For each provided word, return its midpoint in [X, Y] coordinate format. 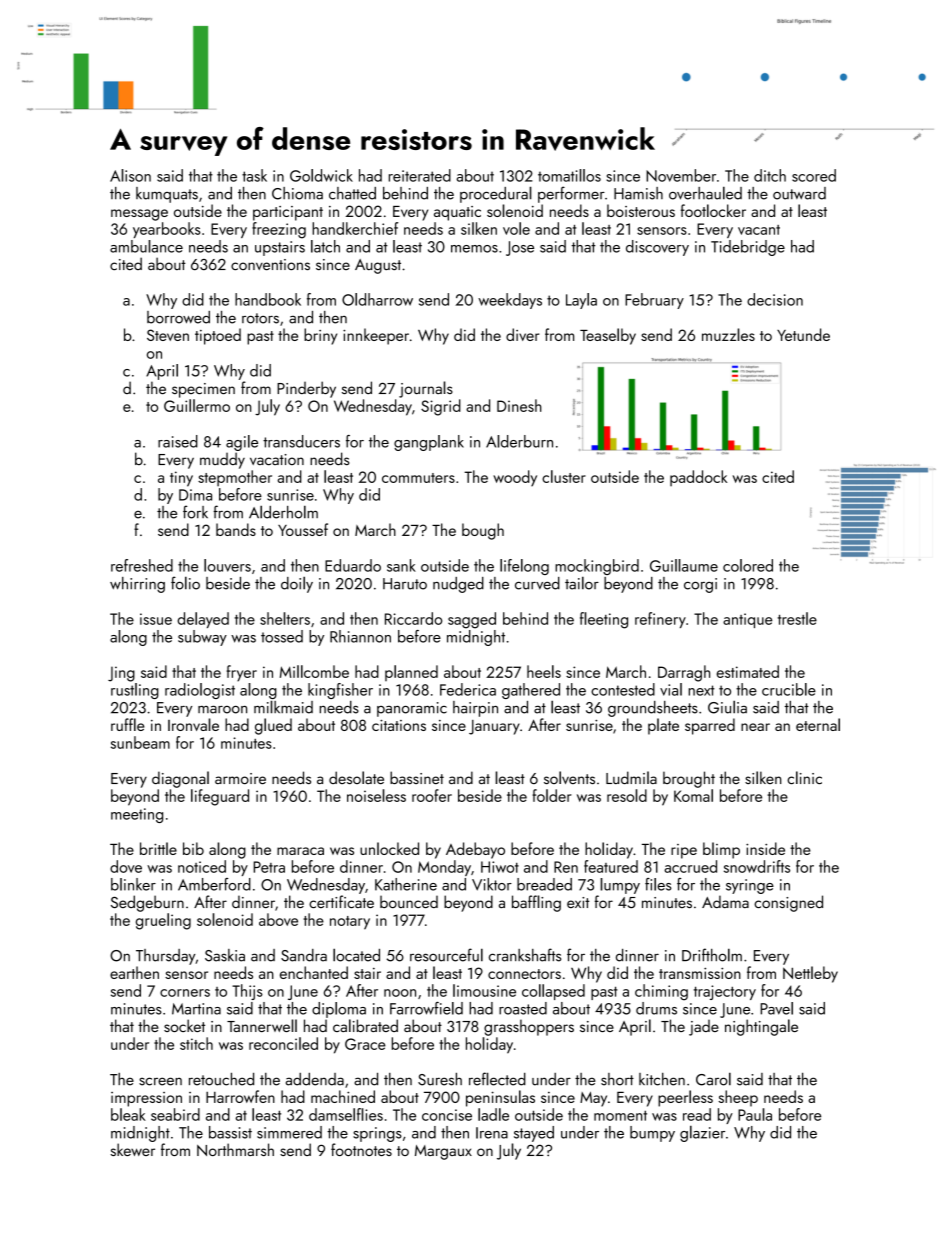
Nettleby [810, 974]
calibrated [365, 1025]
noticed [202, 866]
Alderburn [519, 441]
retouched [221, 1079]
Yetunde [803, 334]
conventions [270, 265]
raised [178, 441]
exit [578, 902]
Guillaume [684, 565]
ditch [770, 175]
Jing [121, 674]
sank [401, 565]
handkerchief [355, 228]
